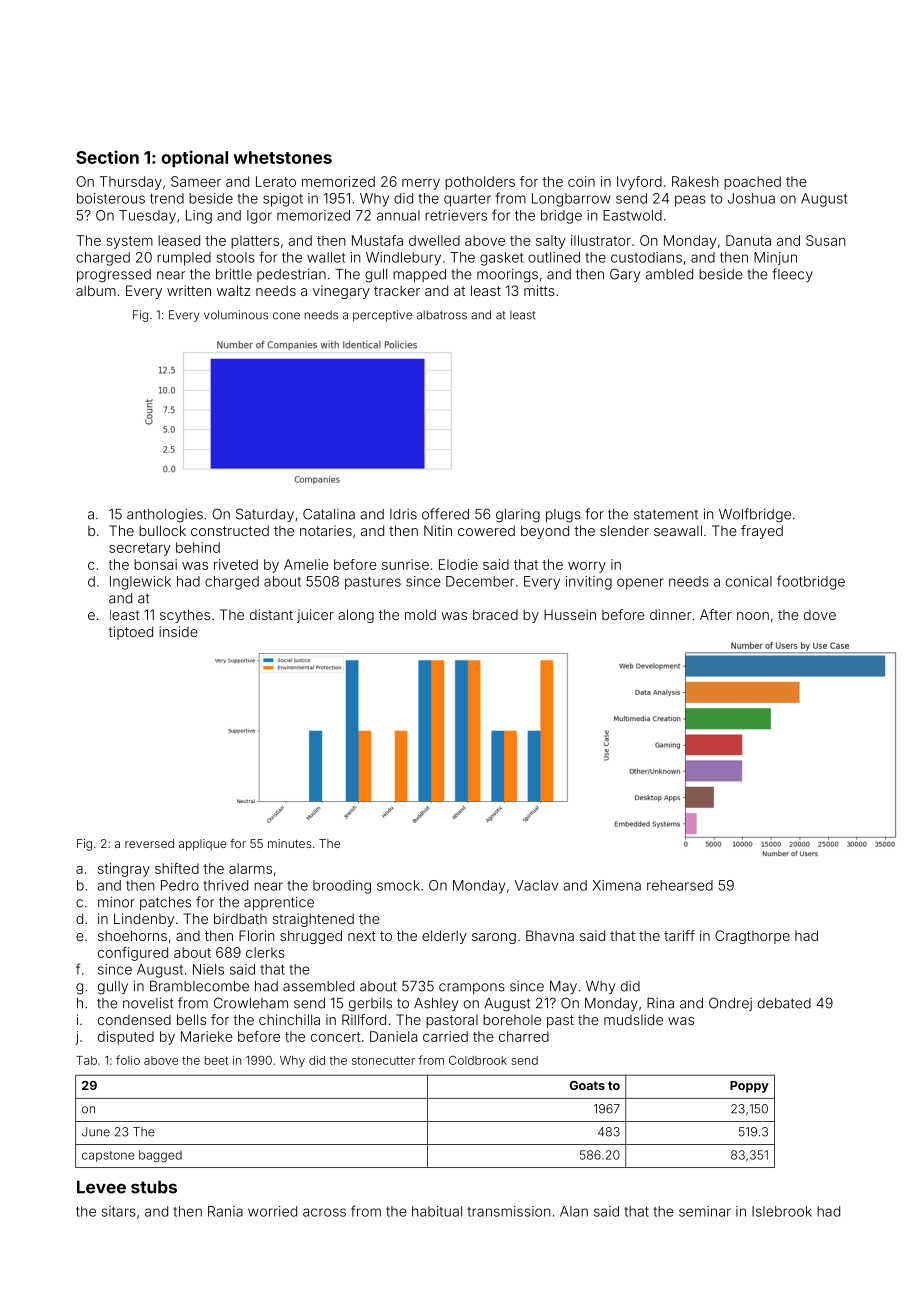 Image resolution: width=924 pixels, height=1308 pixels. Describe the element at coordinates (467, 200) in the screenshot. I see `quarter` at that location.
